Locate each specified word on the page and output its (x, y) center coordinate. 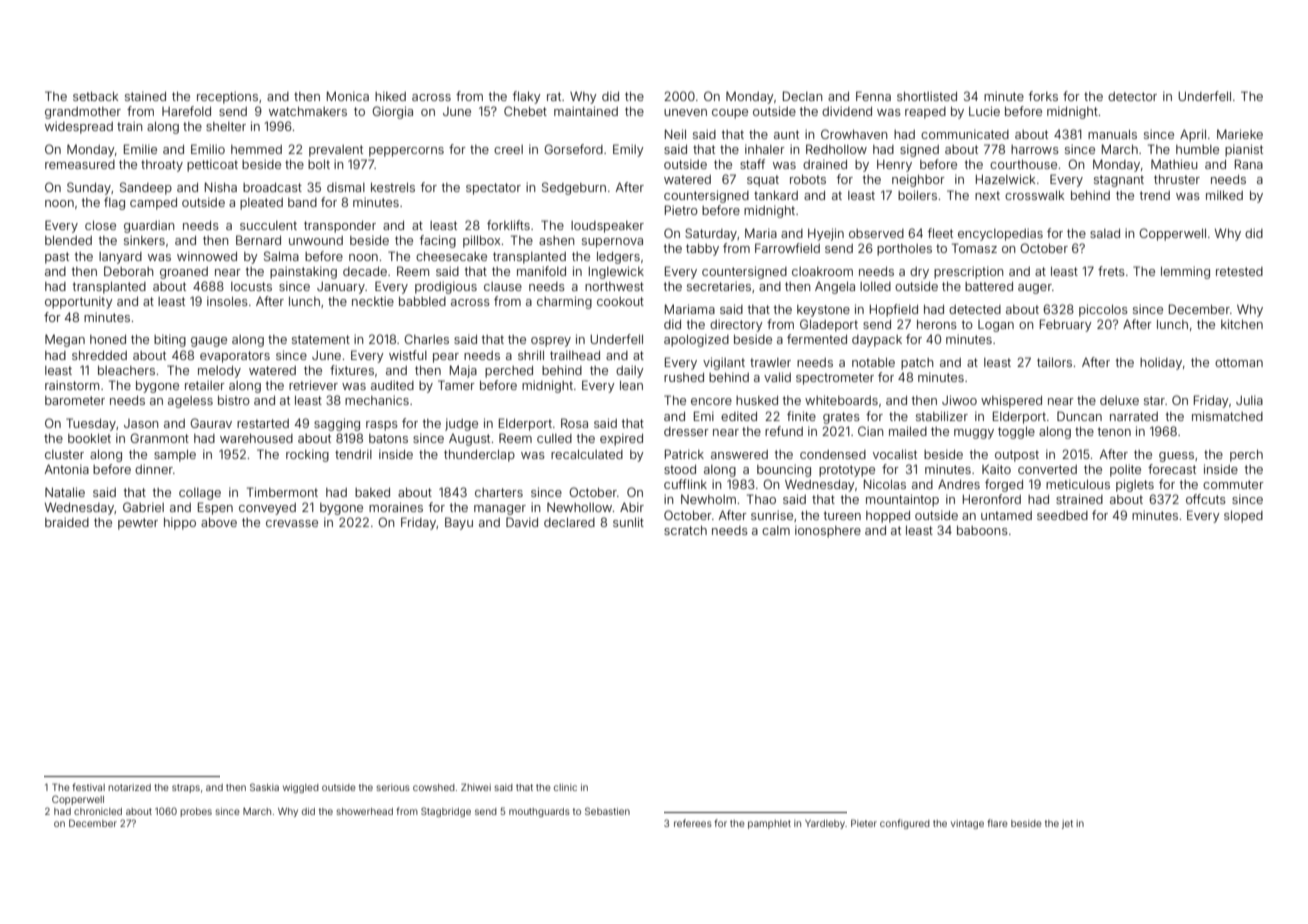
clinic (565, 787)
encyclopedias (1000, 234)
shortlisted (927, 96)
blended (68, 240)
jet (1067, 824)
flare (997, 823)
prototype (847, 471)
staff (752, 164)
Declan (802, 96)
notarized (129, 787)
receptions (227, 97)
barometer (75, 400)
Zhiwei (476, 787)
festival (88, 787)
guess (1176, 457)
